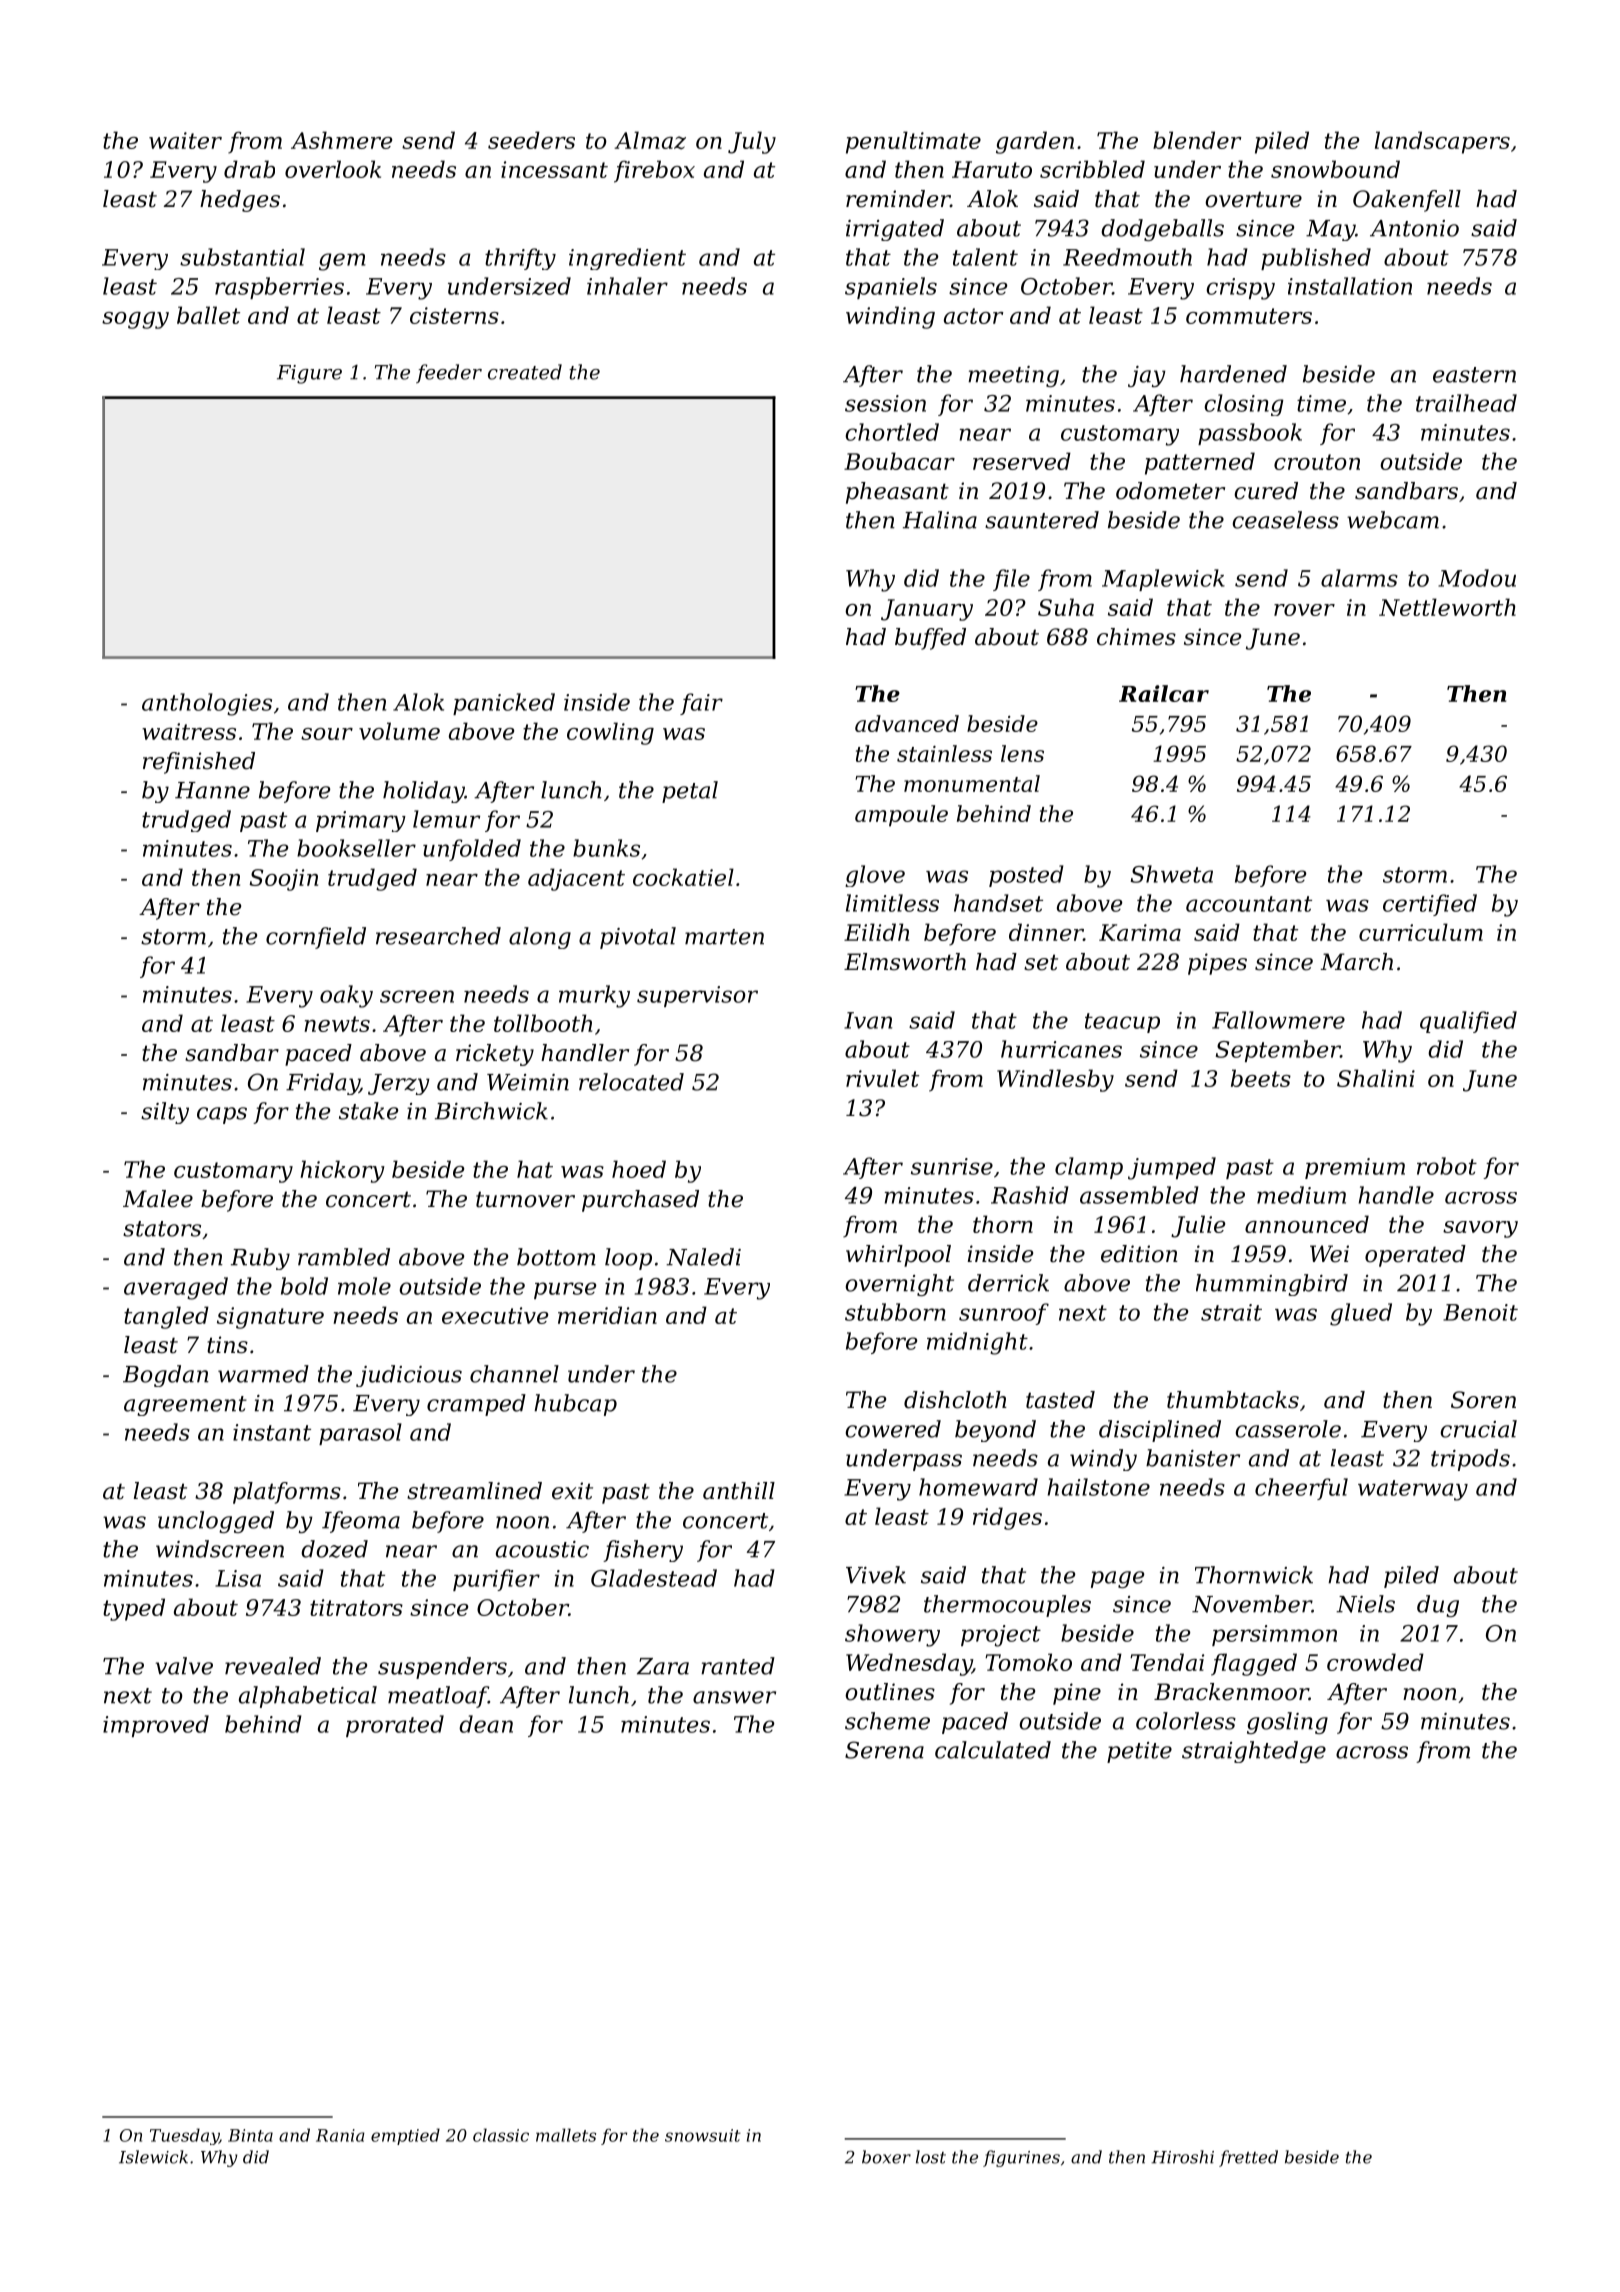 The image size is (1620, 2292). I want to click on Friday, so click(322, 1084).
